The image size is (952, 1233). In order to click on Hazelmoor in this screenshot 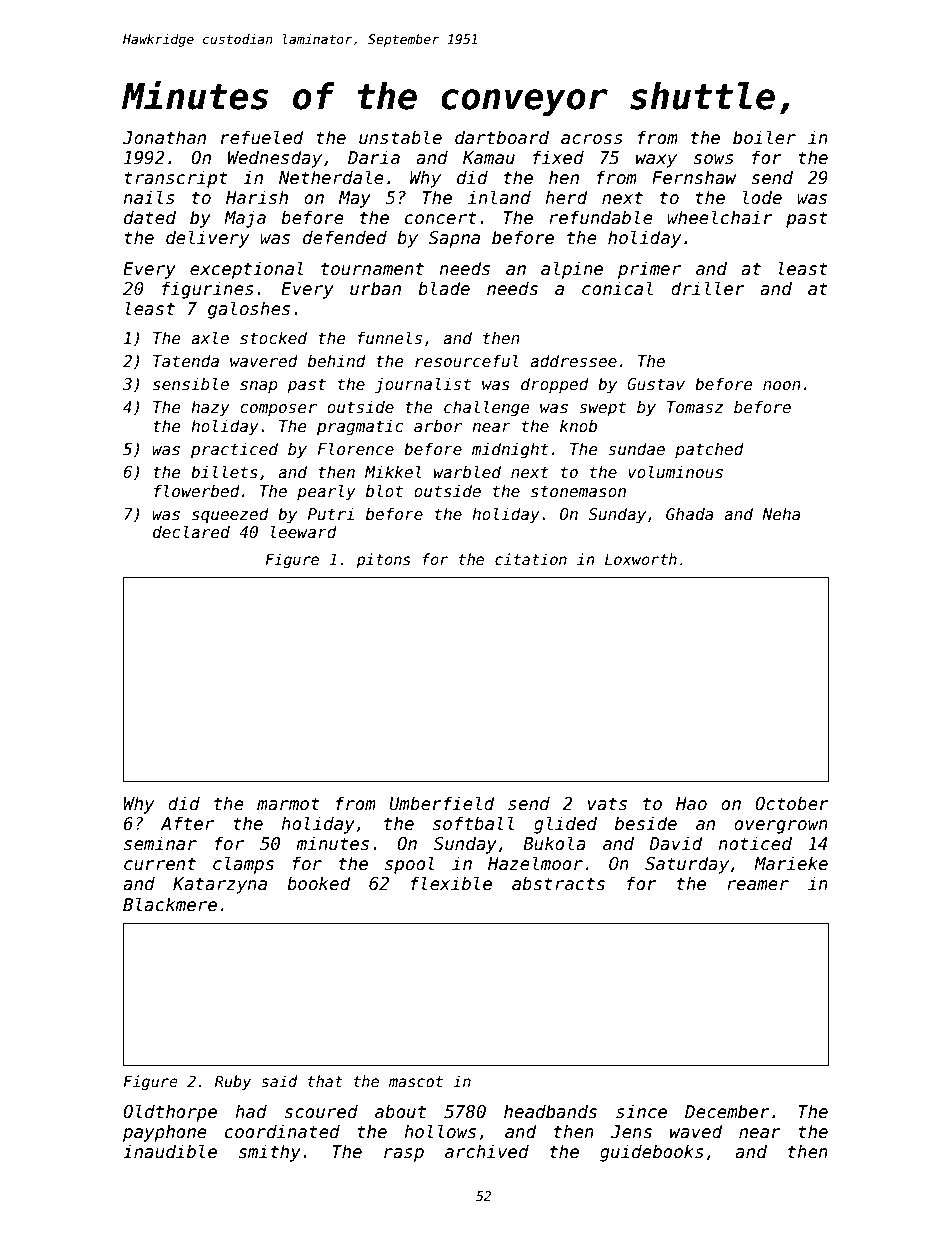, I will do `click(535, 863)`.
